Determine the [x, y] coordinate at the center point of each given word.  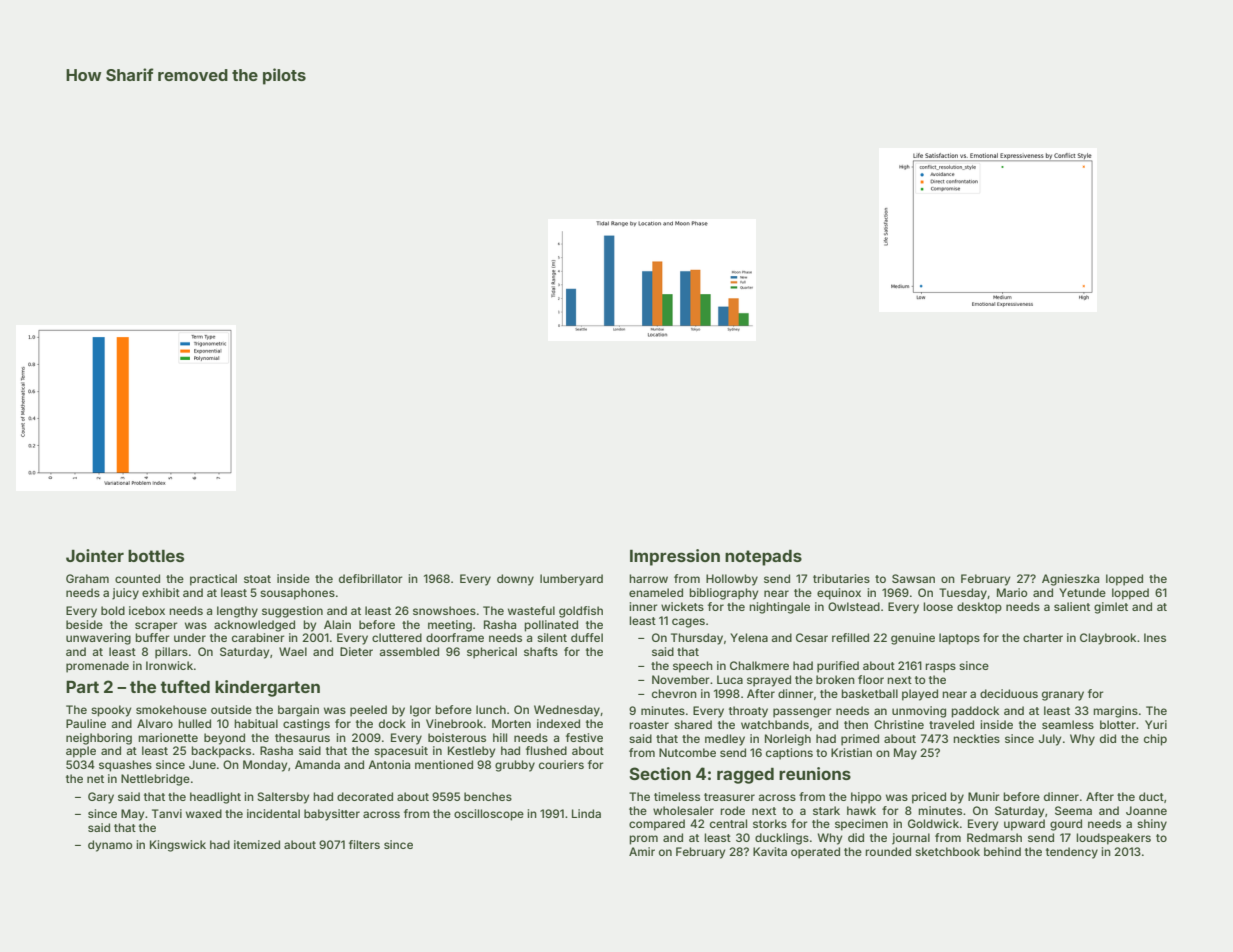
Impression [675, 557]
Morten [511, 723]
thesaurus [302, 737]
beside [84, 624]
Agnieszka [1070, 580]
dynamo [110, 846]
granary [1063, 696]
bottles [156, 555]
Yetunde [1082, 592]
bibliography [723, 594]
